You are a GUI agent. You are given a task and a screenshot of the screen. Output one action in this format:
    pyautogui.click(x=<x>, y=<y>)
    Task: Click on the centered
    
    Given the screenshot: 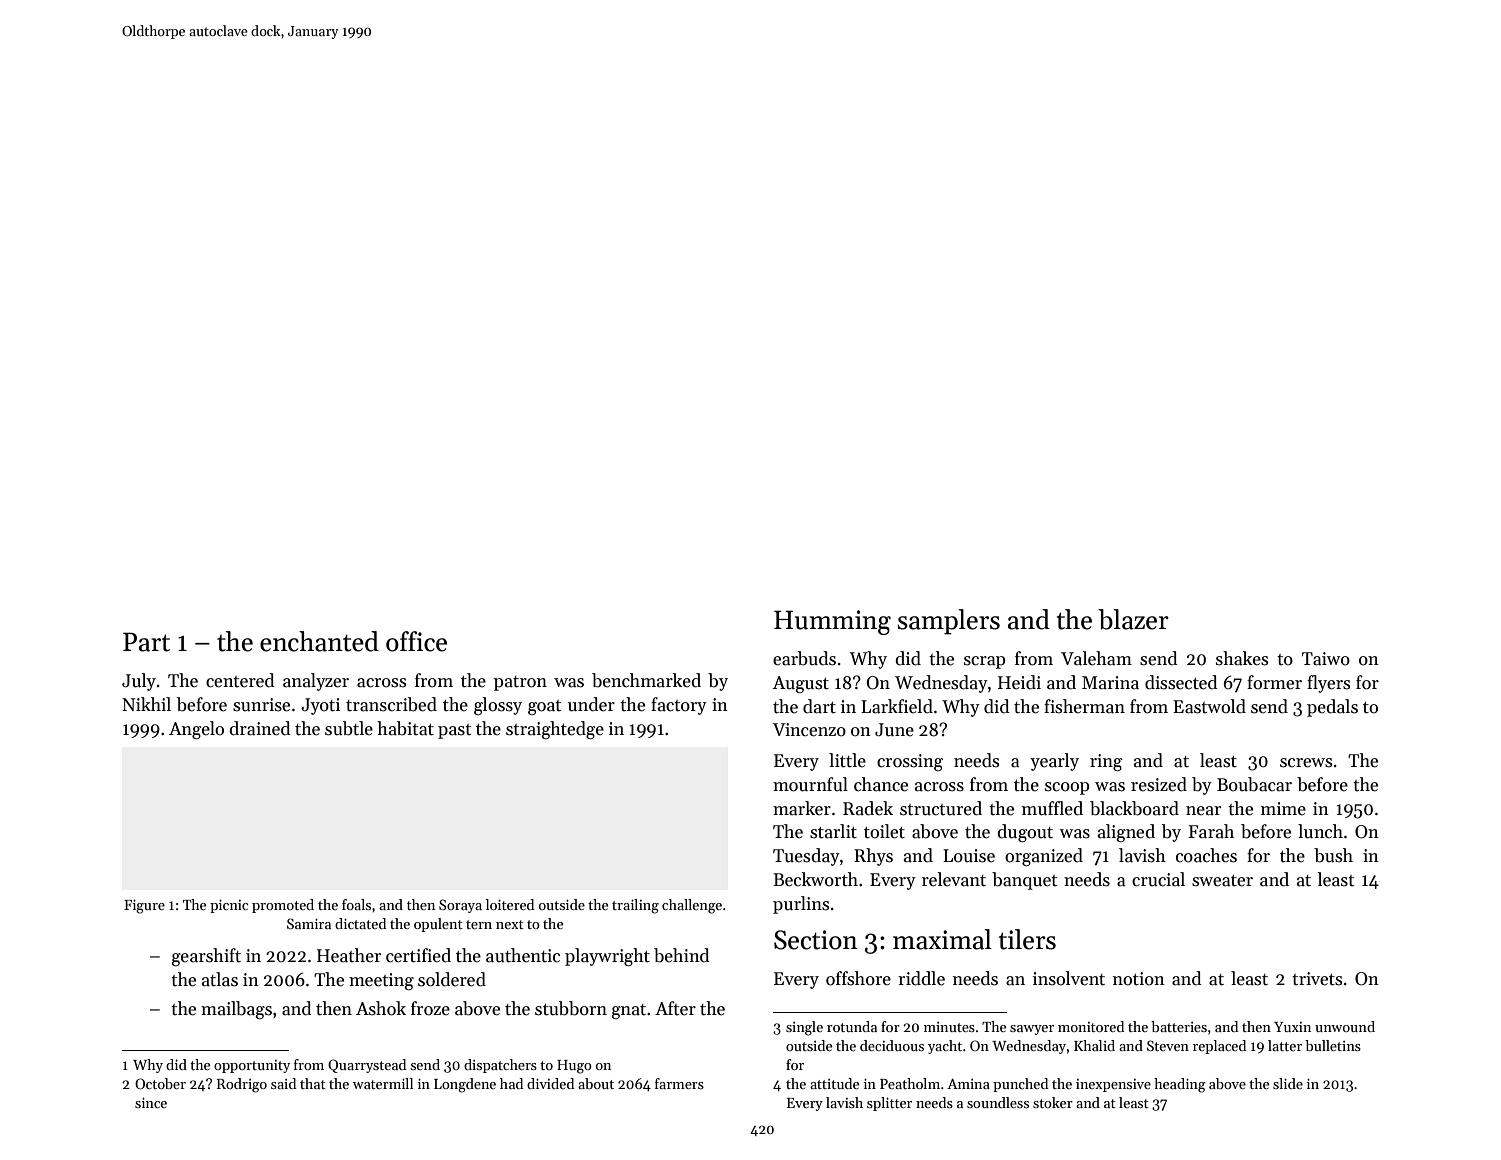 What is the action you would take?
    pyautogui.click(x=240, y=680)
